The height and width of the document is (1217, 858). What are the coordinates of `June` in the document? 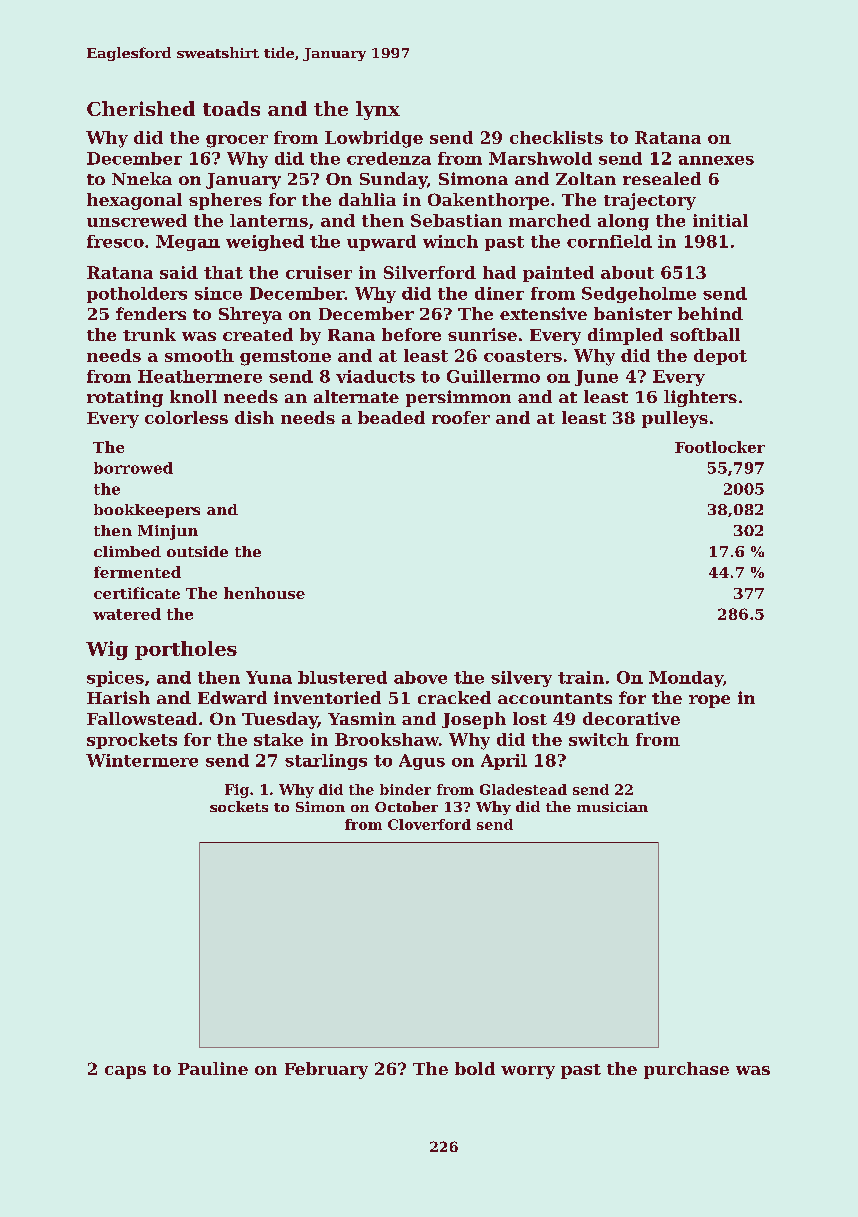 It's located at (596, 378).
